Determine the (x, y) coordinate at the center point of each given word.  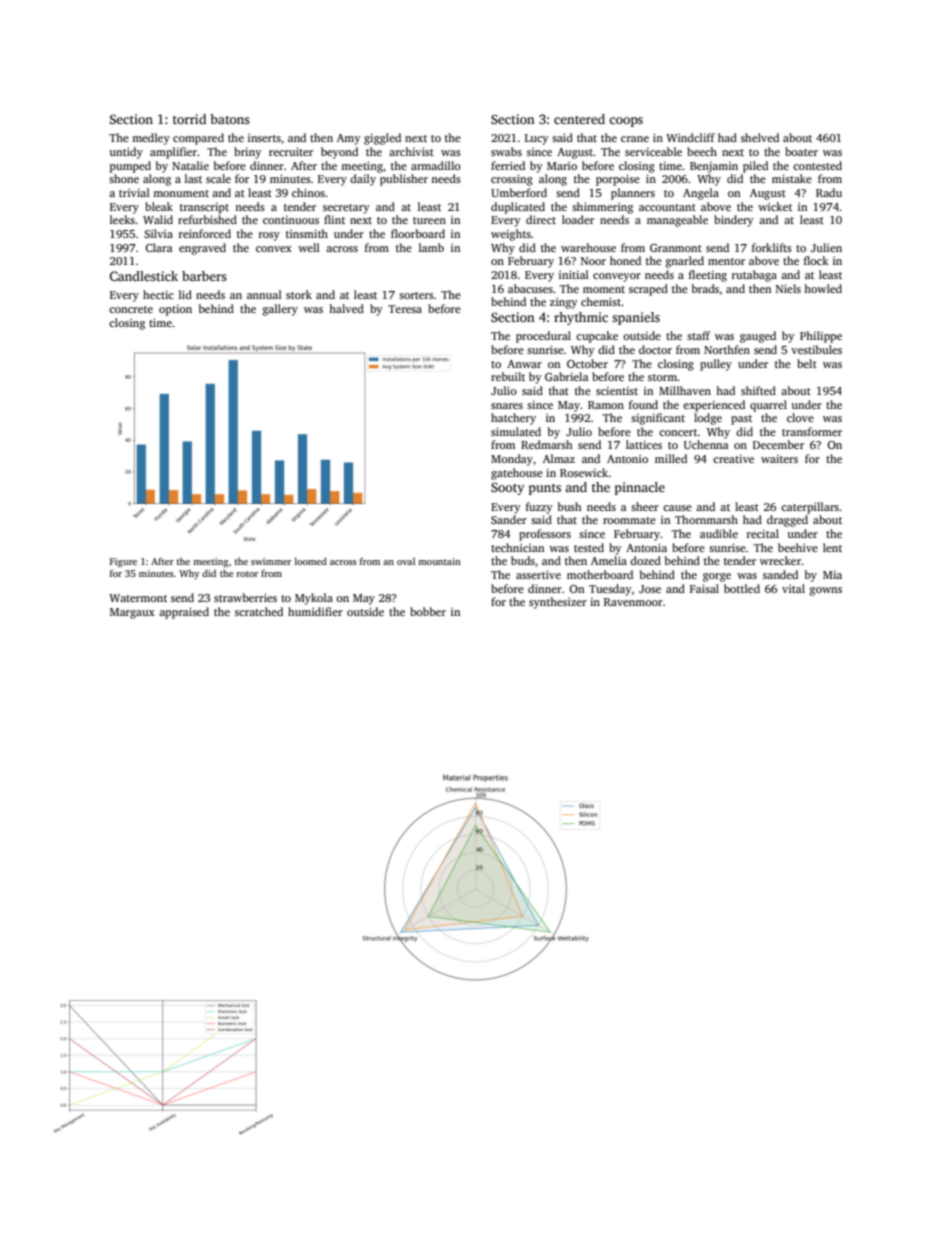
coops (626, 122)
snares (507, 406)
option (175, 310)
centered (579, 119)
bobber (428, 611)
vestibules (816, 349)
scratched (259, 611)
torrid (189, 119)
